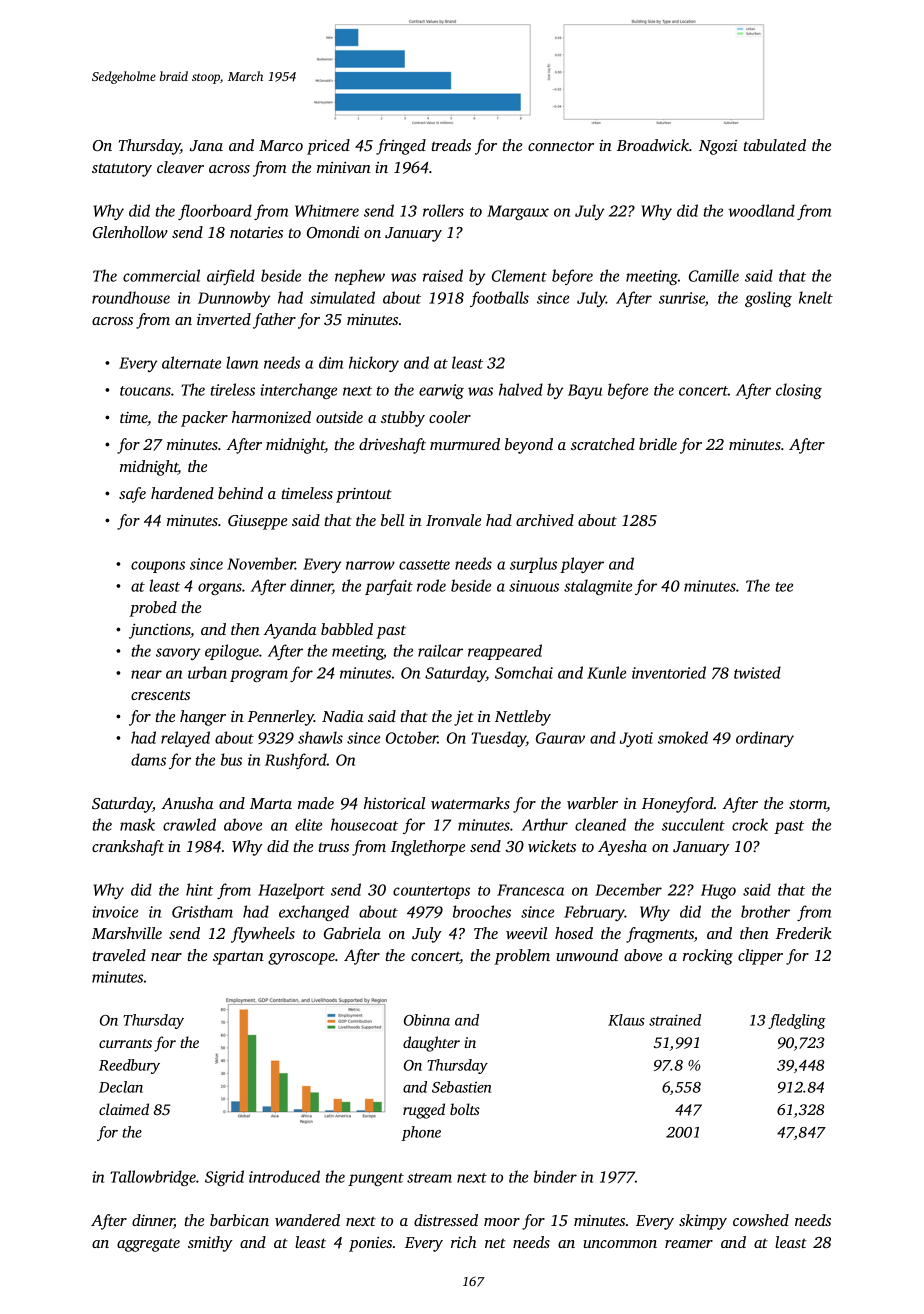 This image has width=924, height=1314. I want to click on Reedbury, so click(129, 1066).
